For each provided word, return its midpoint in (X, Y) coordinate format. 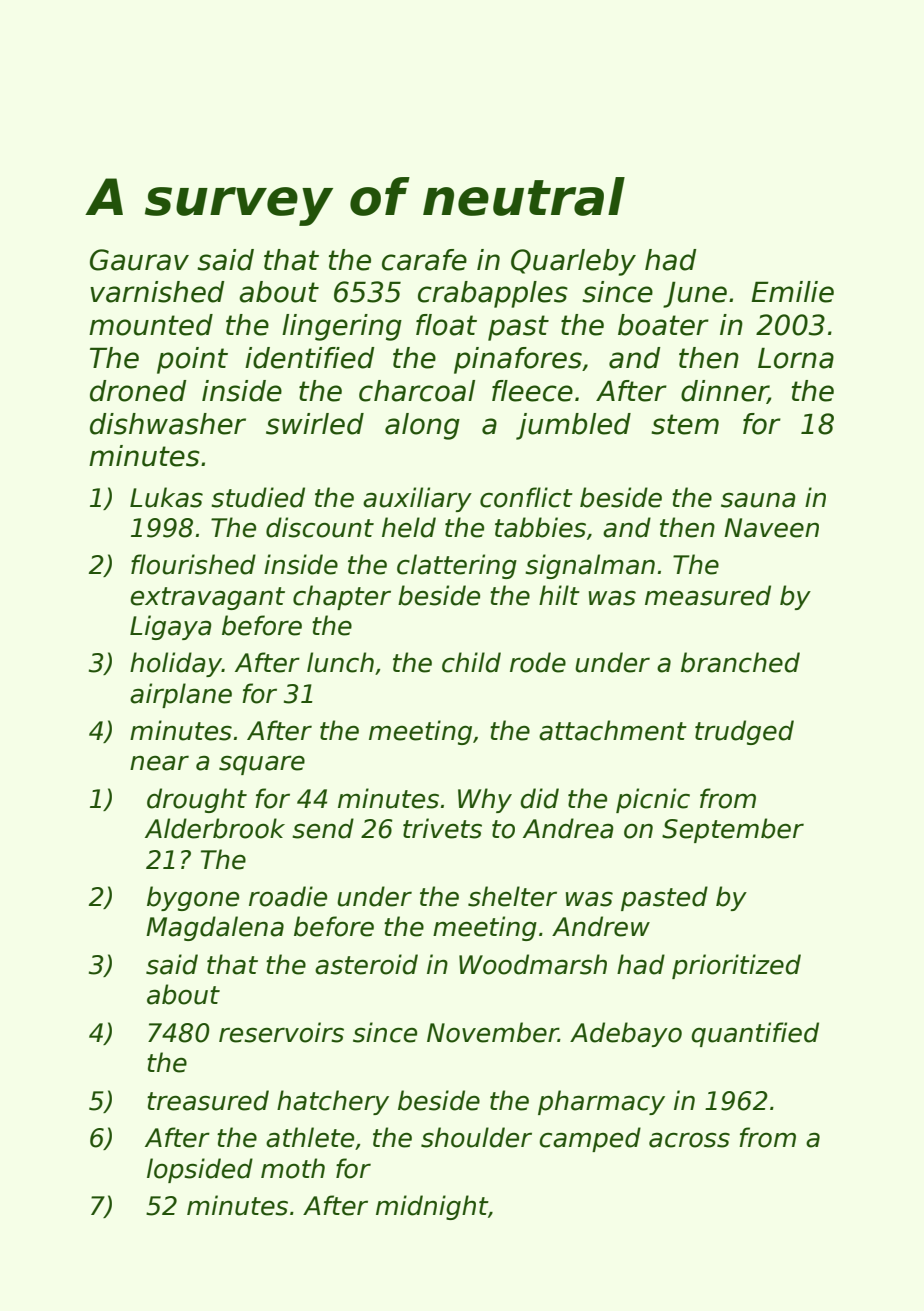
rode (538, 662)
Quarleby (573, 262)
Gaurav (139, 260)
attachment (613, 730)
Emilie (792, 292)
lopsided (200, 1170)
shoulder (476, 1137)
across (689, 1140)
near (159, 763)
